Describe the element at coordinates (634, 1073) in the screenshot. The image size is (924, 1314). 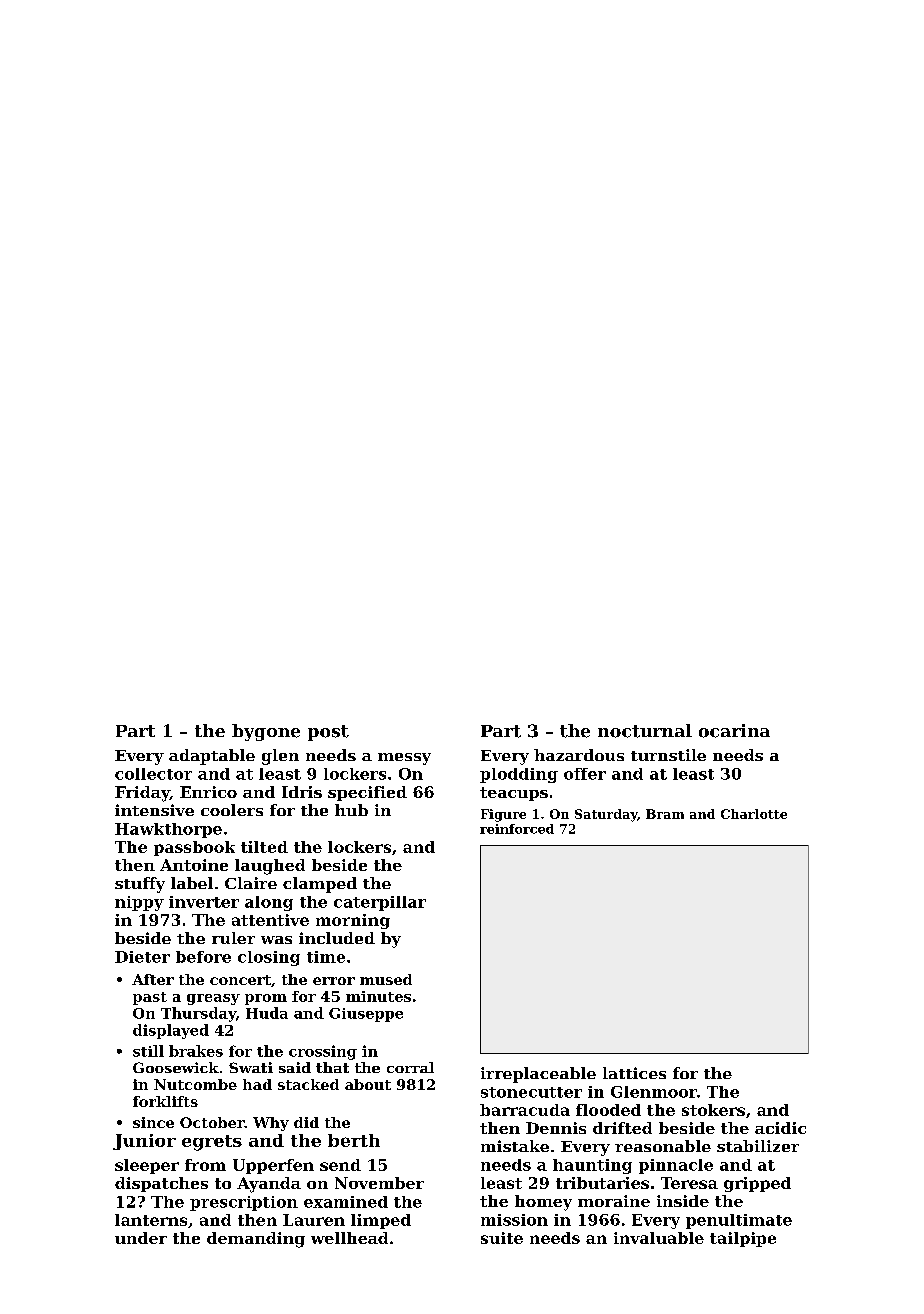
I see `lattices` at that location.
